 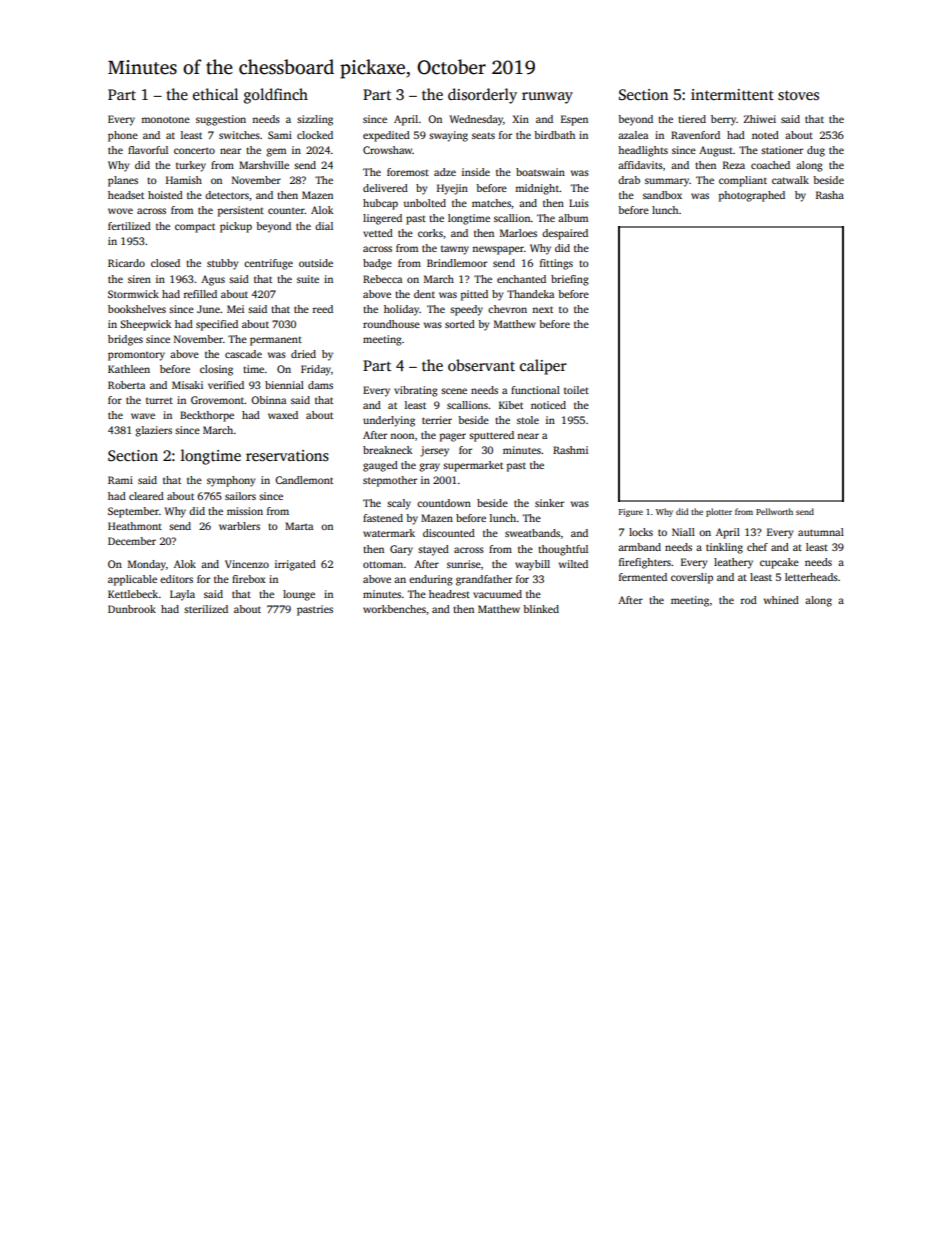 What do you see at coordinates (482, 96) in the document?
I see `disorderly` at bounding box center [482, 96].
